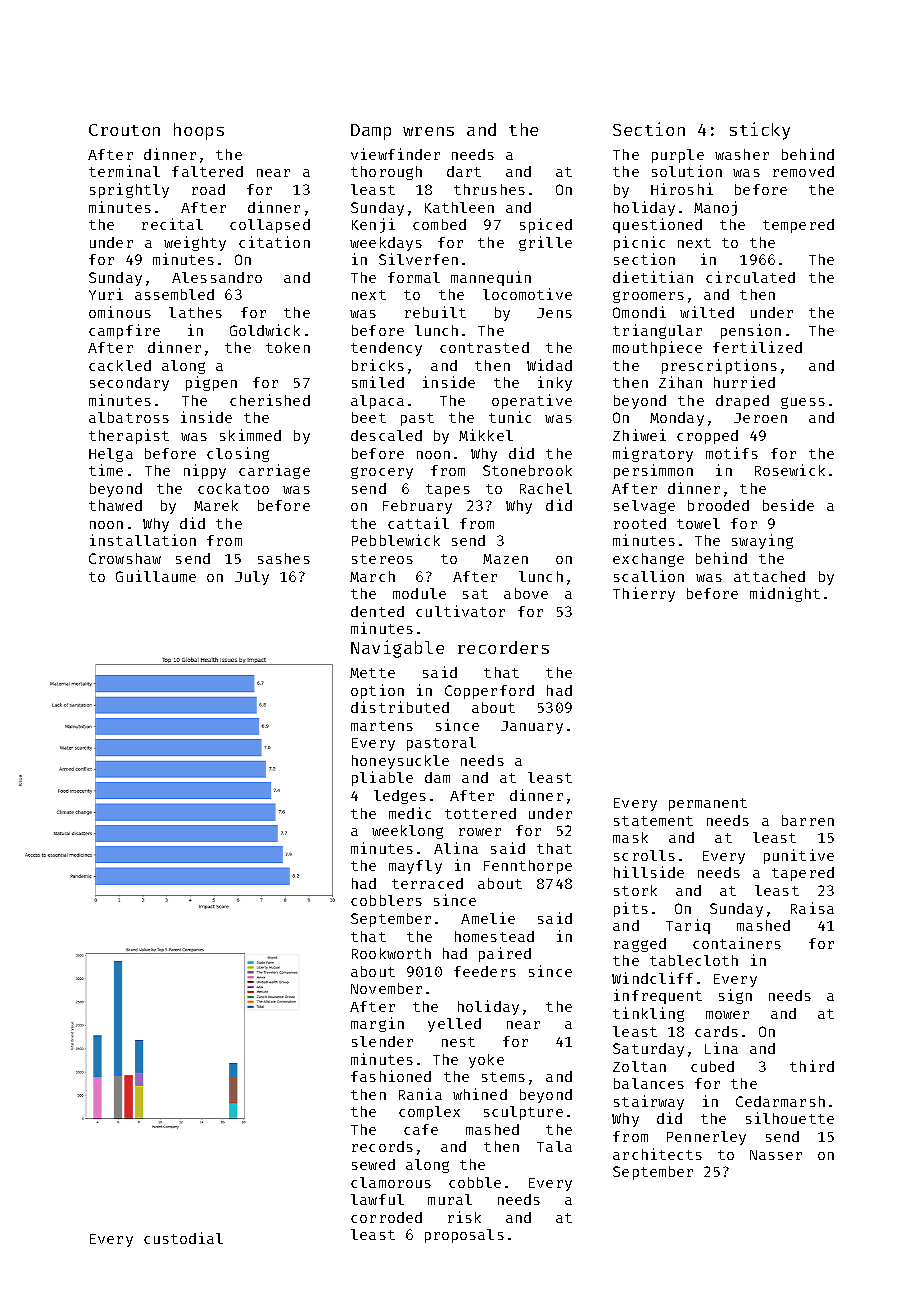 The width and height of the page is (924, 1308). I want to click on Tala, so click(554, 1146).
